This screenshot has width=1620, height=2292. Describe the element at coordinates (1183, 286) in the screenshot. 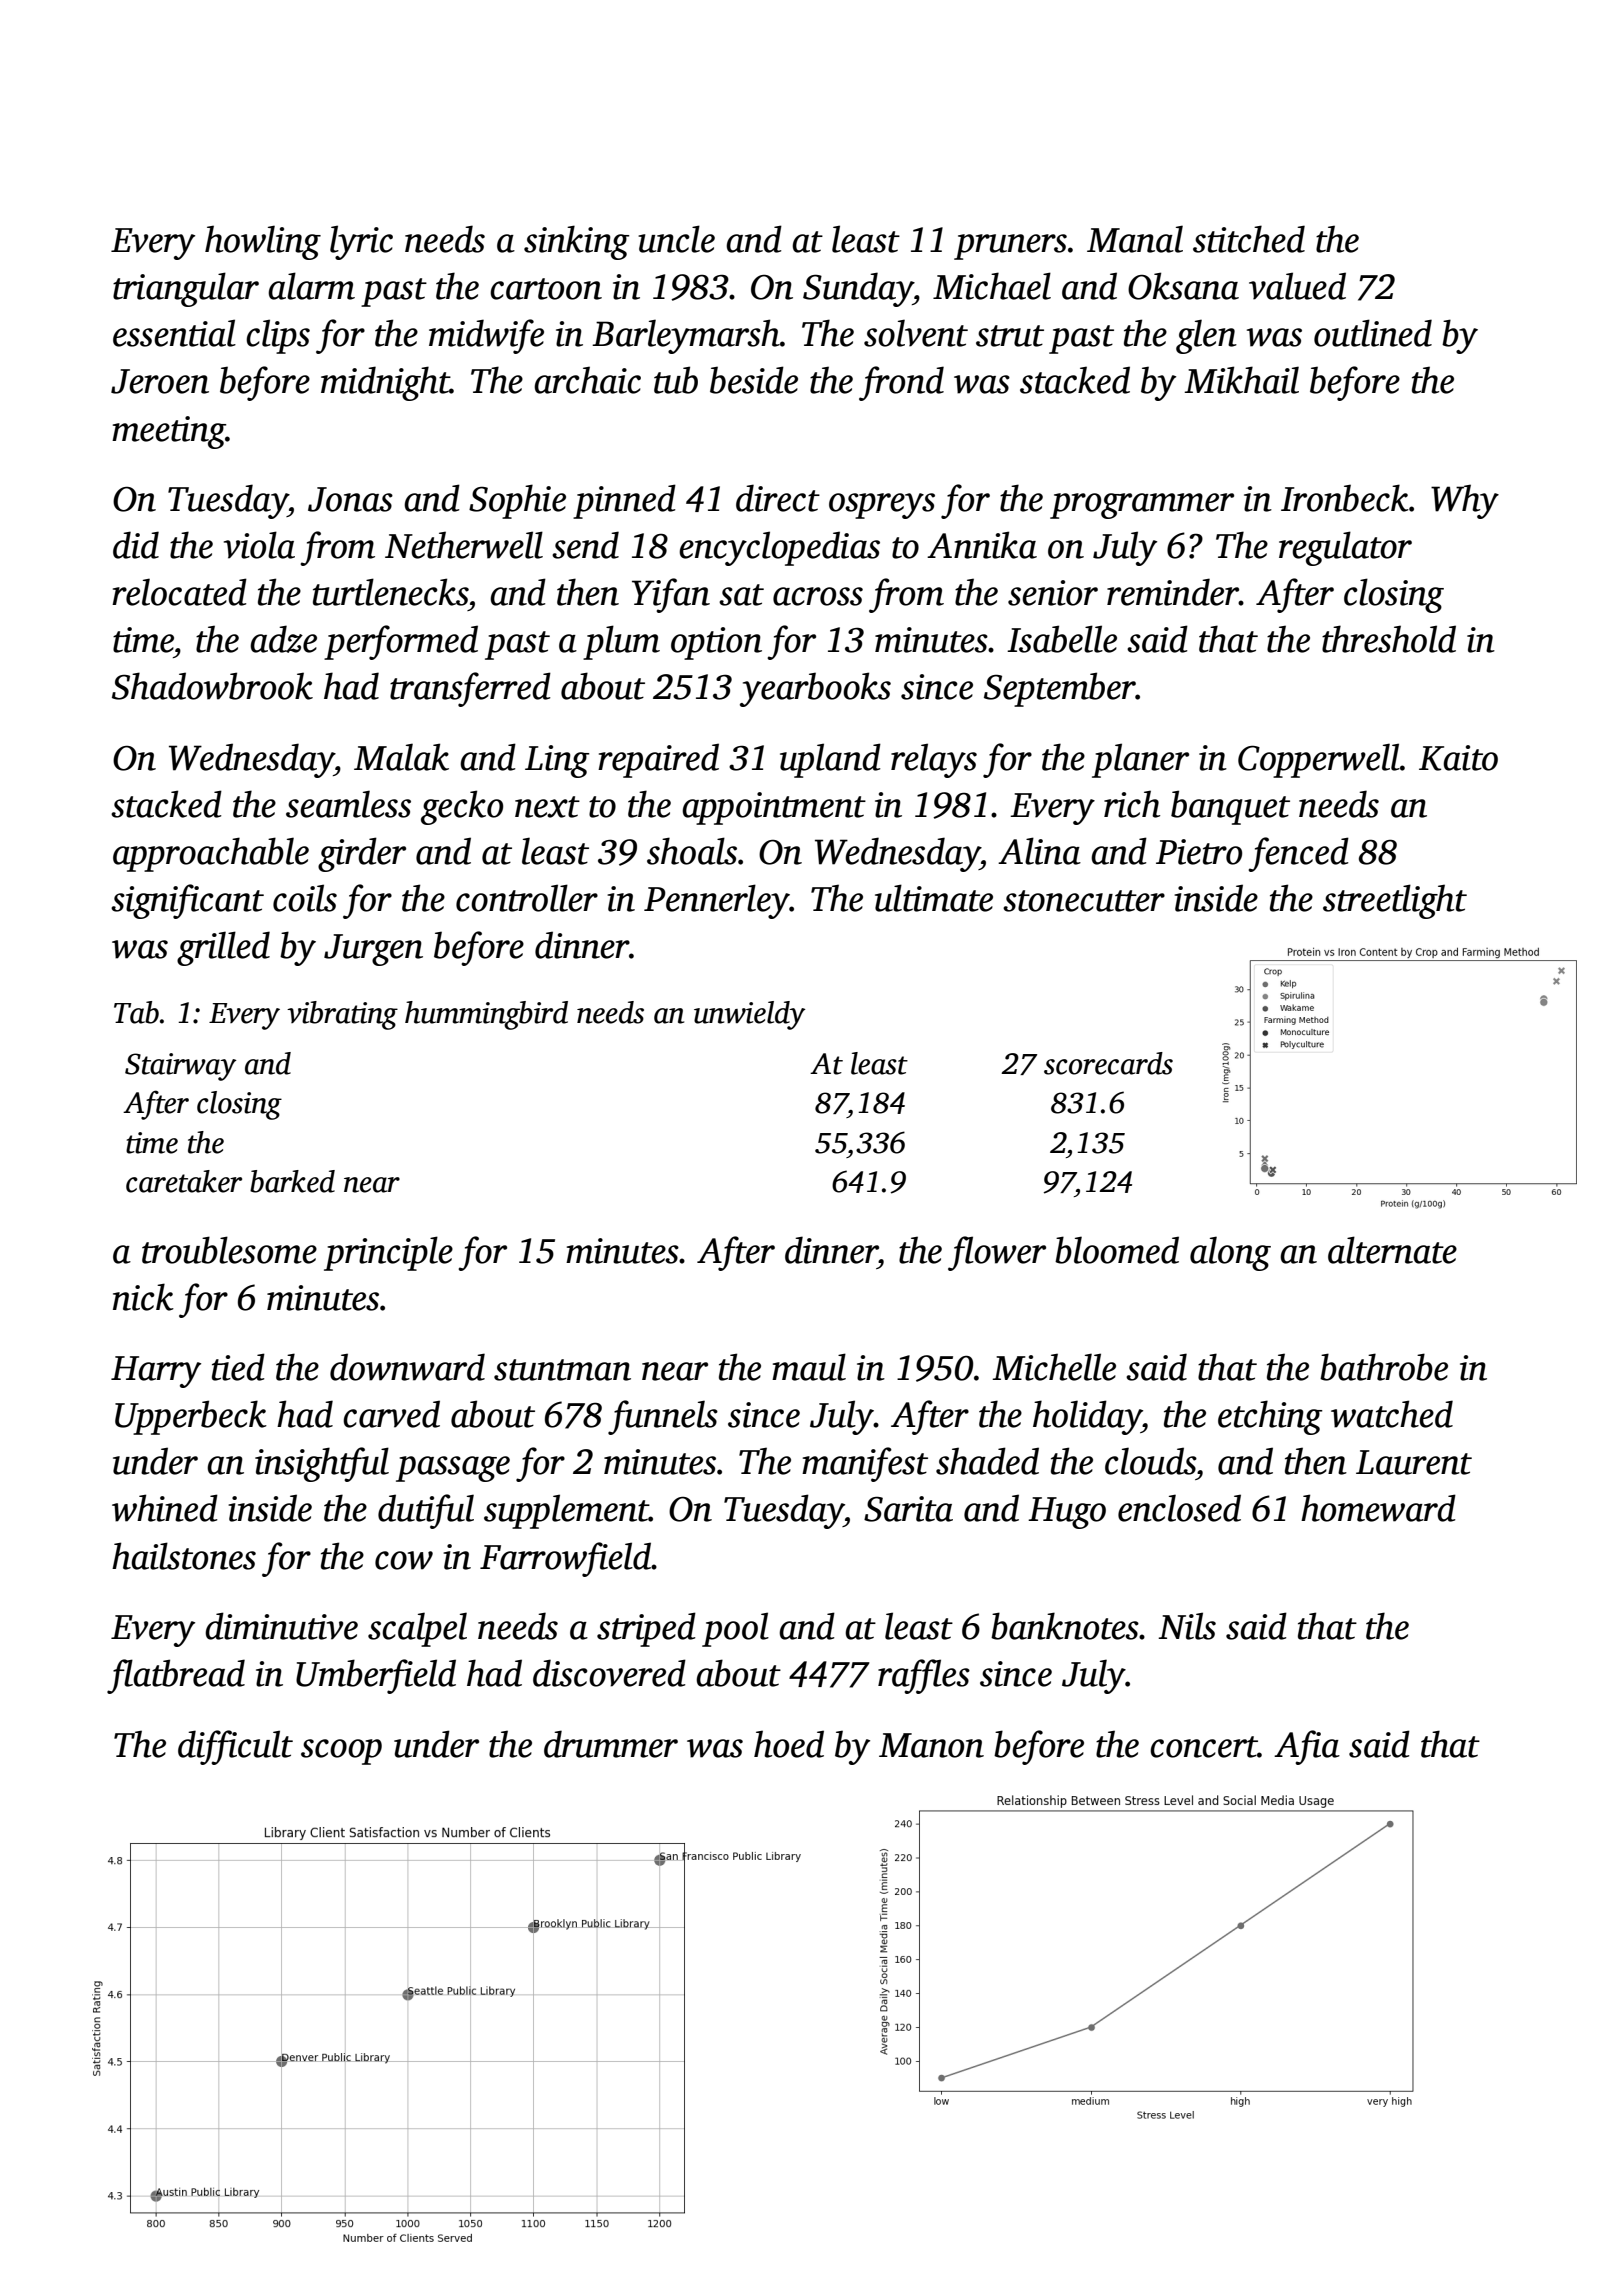

I see `Oksana` at that location.
